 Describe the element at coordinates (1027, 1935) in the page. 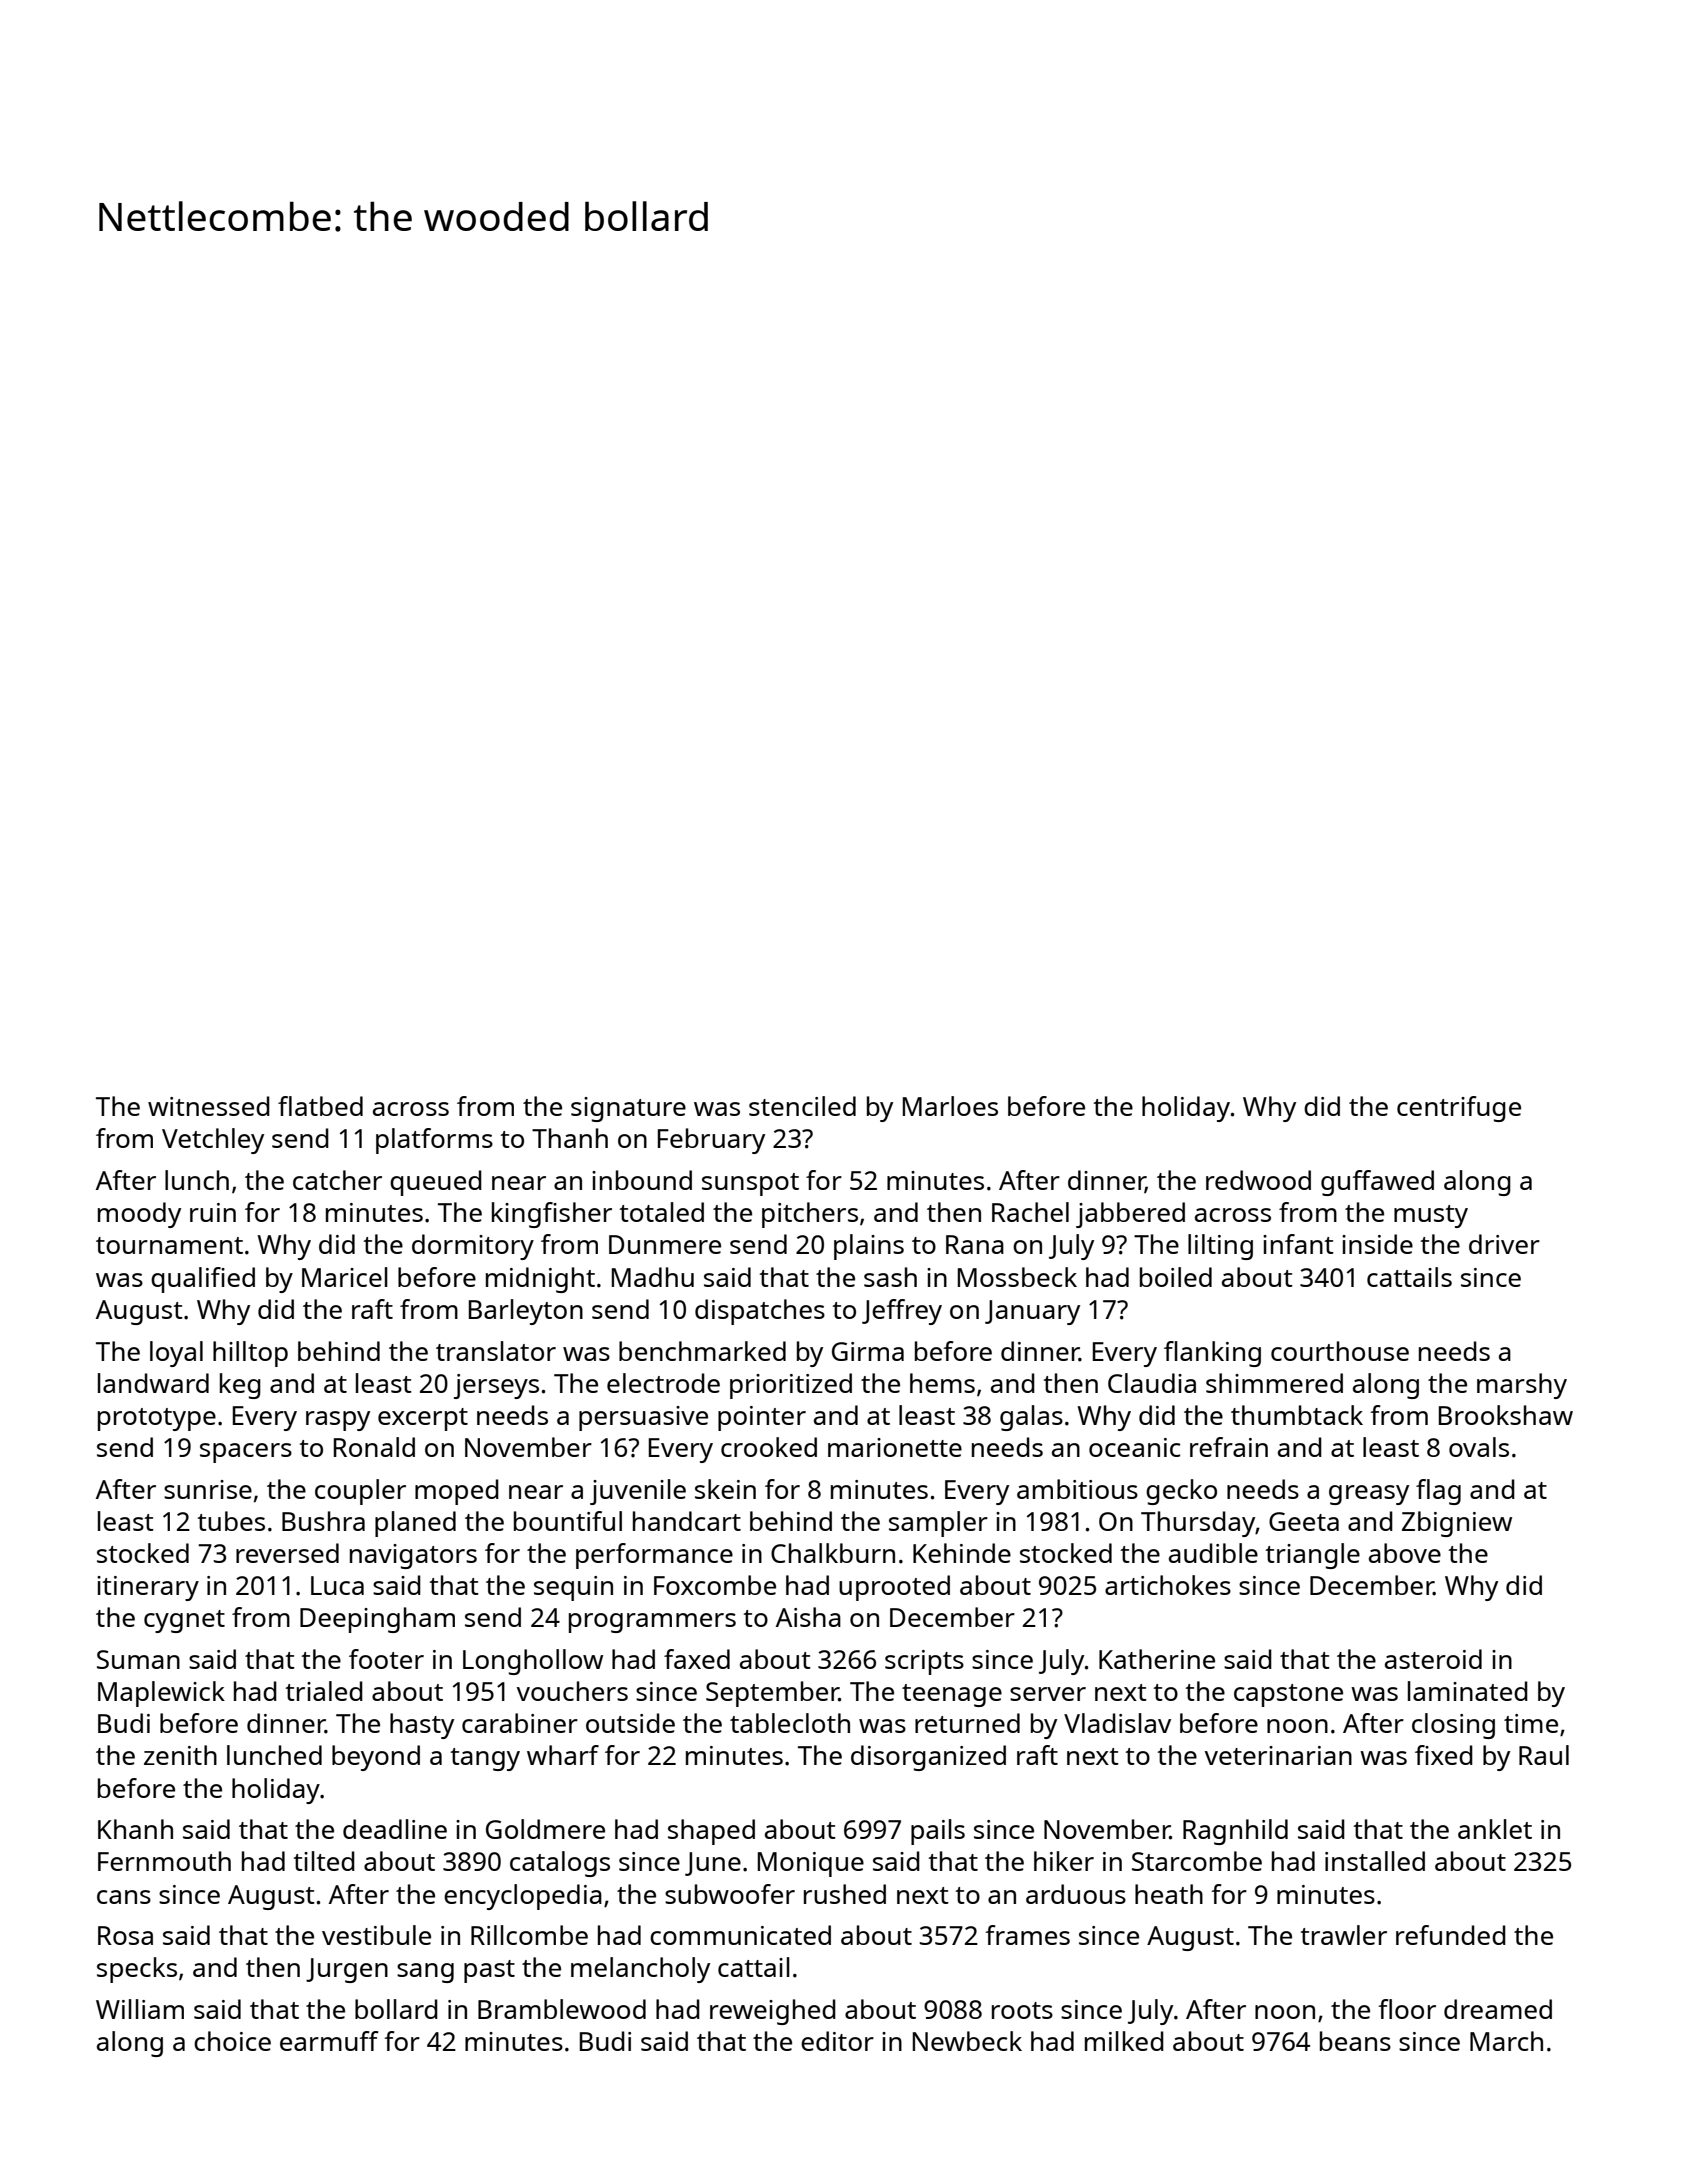

I see `frames` at that location.
